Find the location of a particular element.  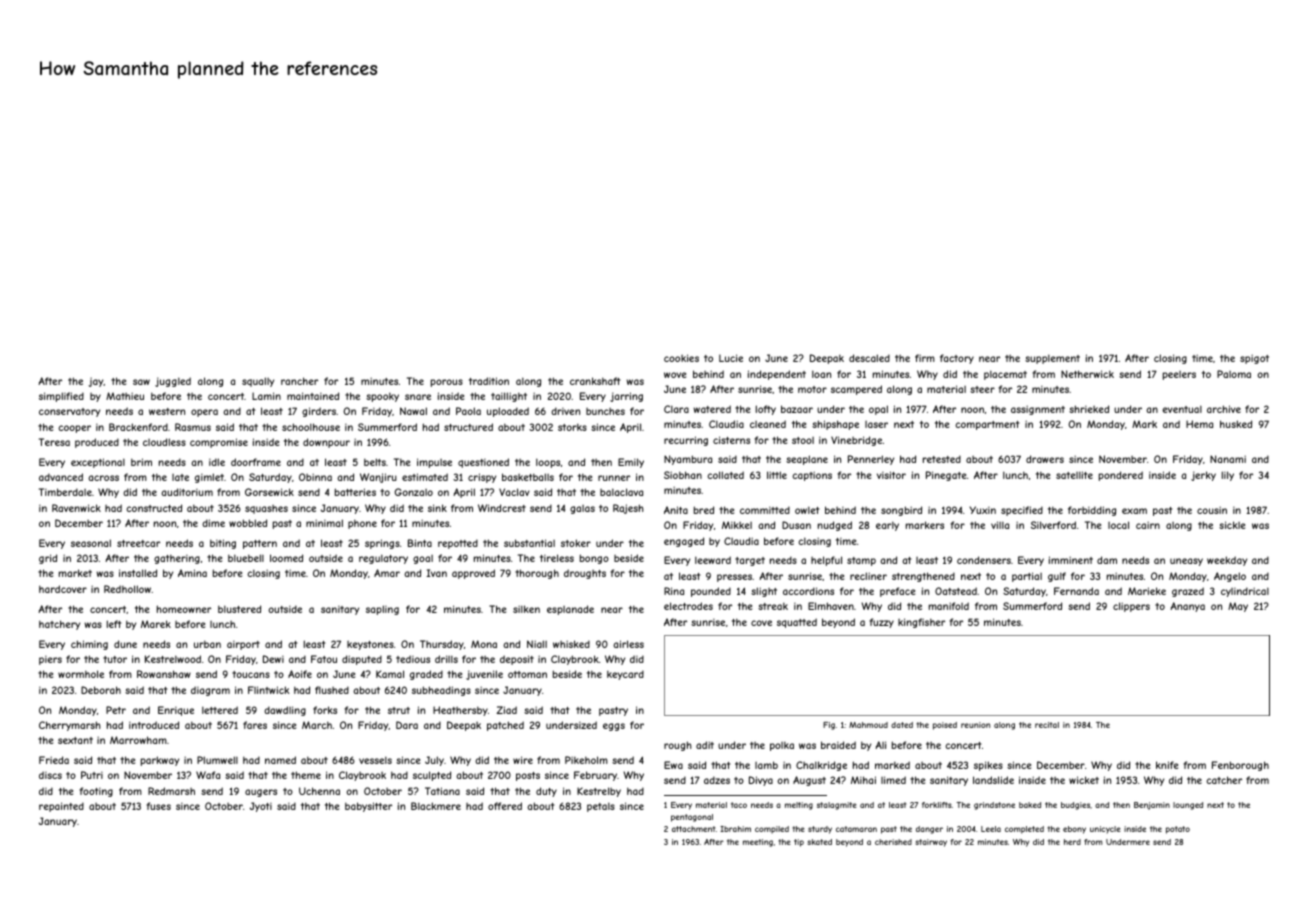

meeting is located at coordinates (758, 843).
